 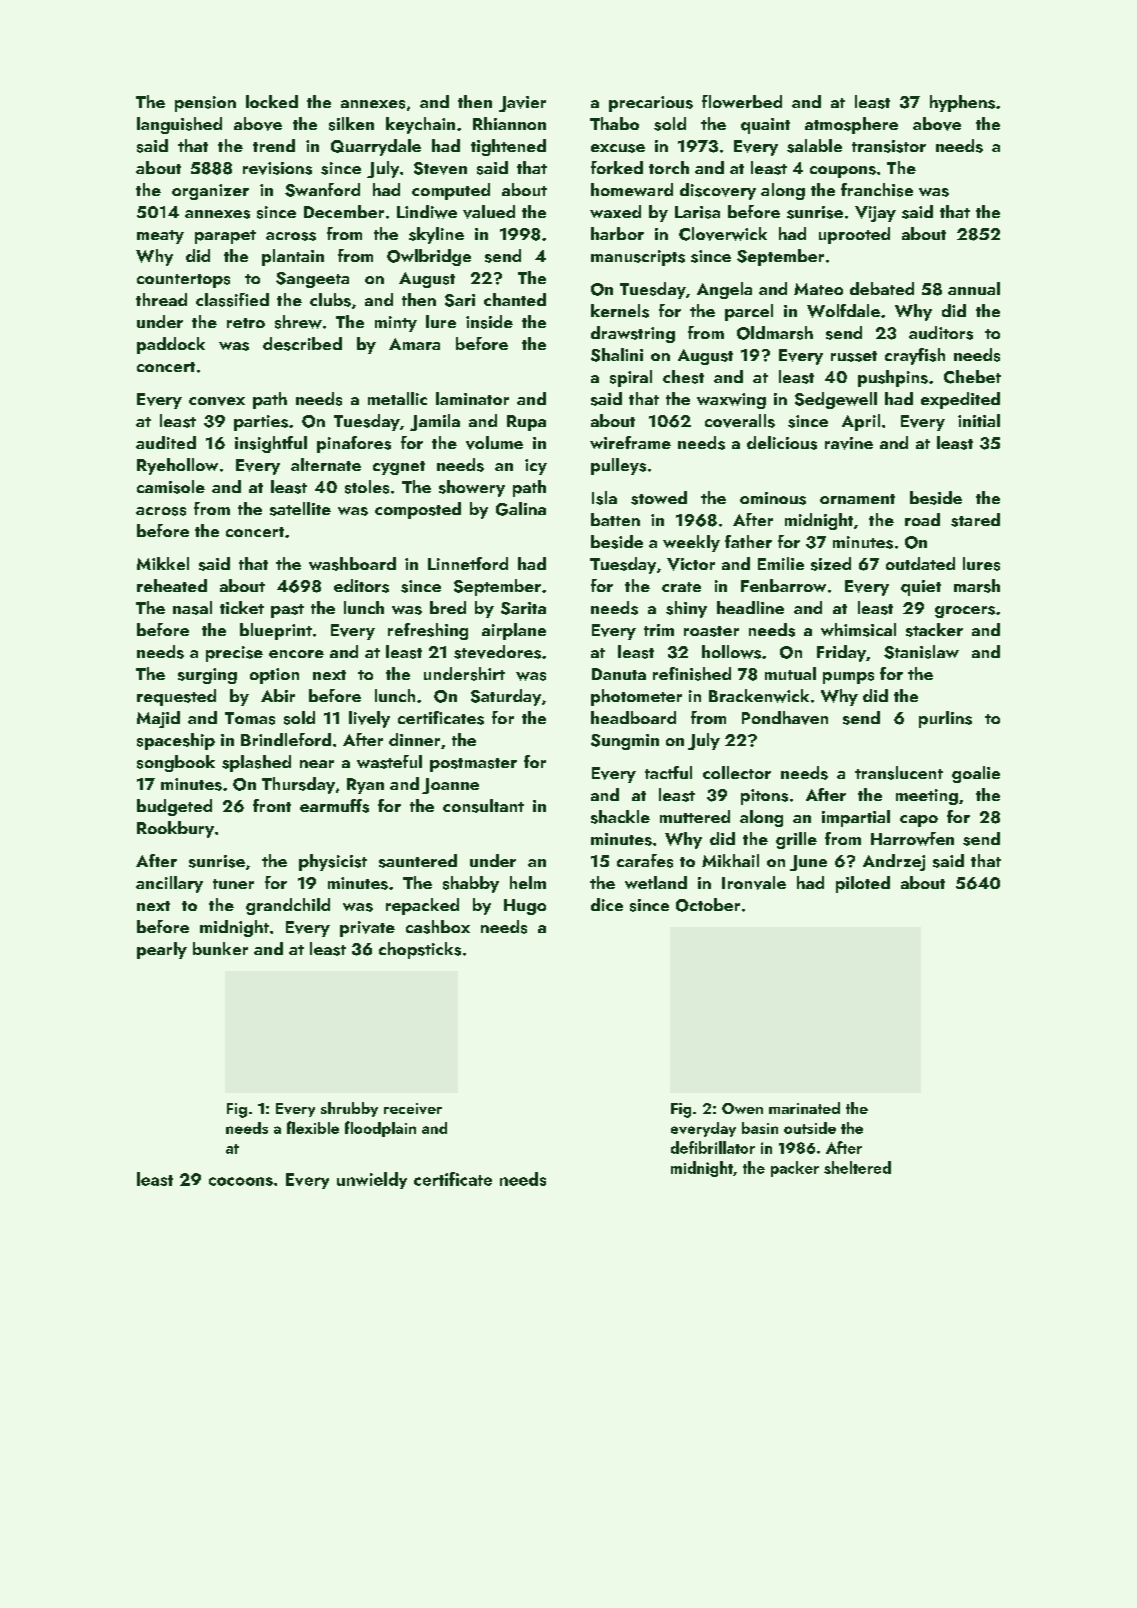 I want to click on shrubby, so click(x=349, y=1109).
